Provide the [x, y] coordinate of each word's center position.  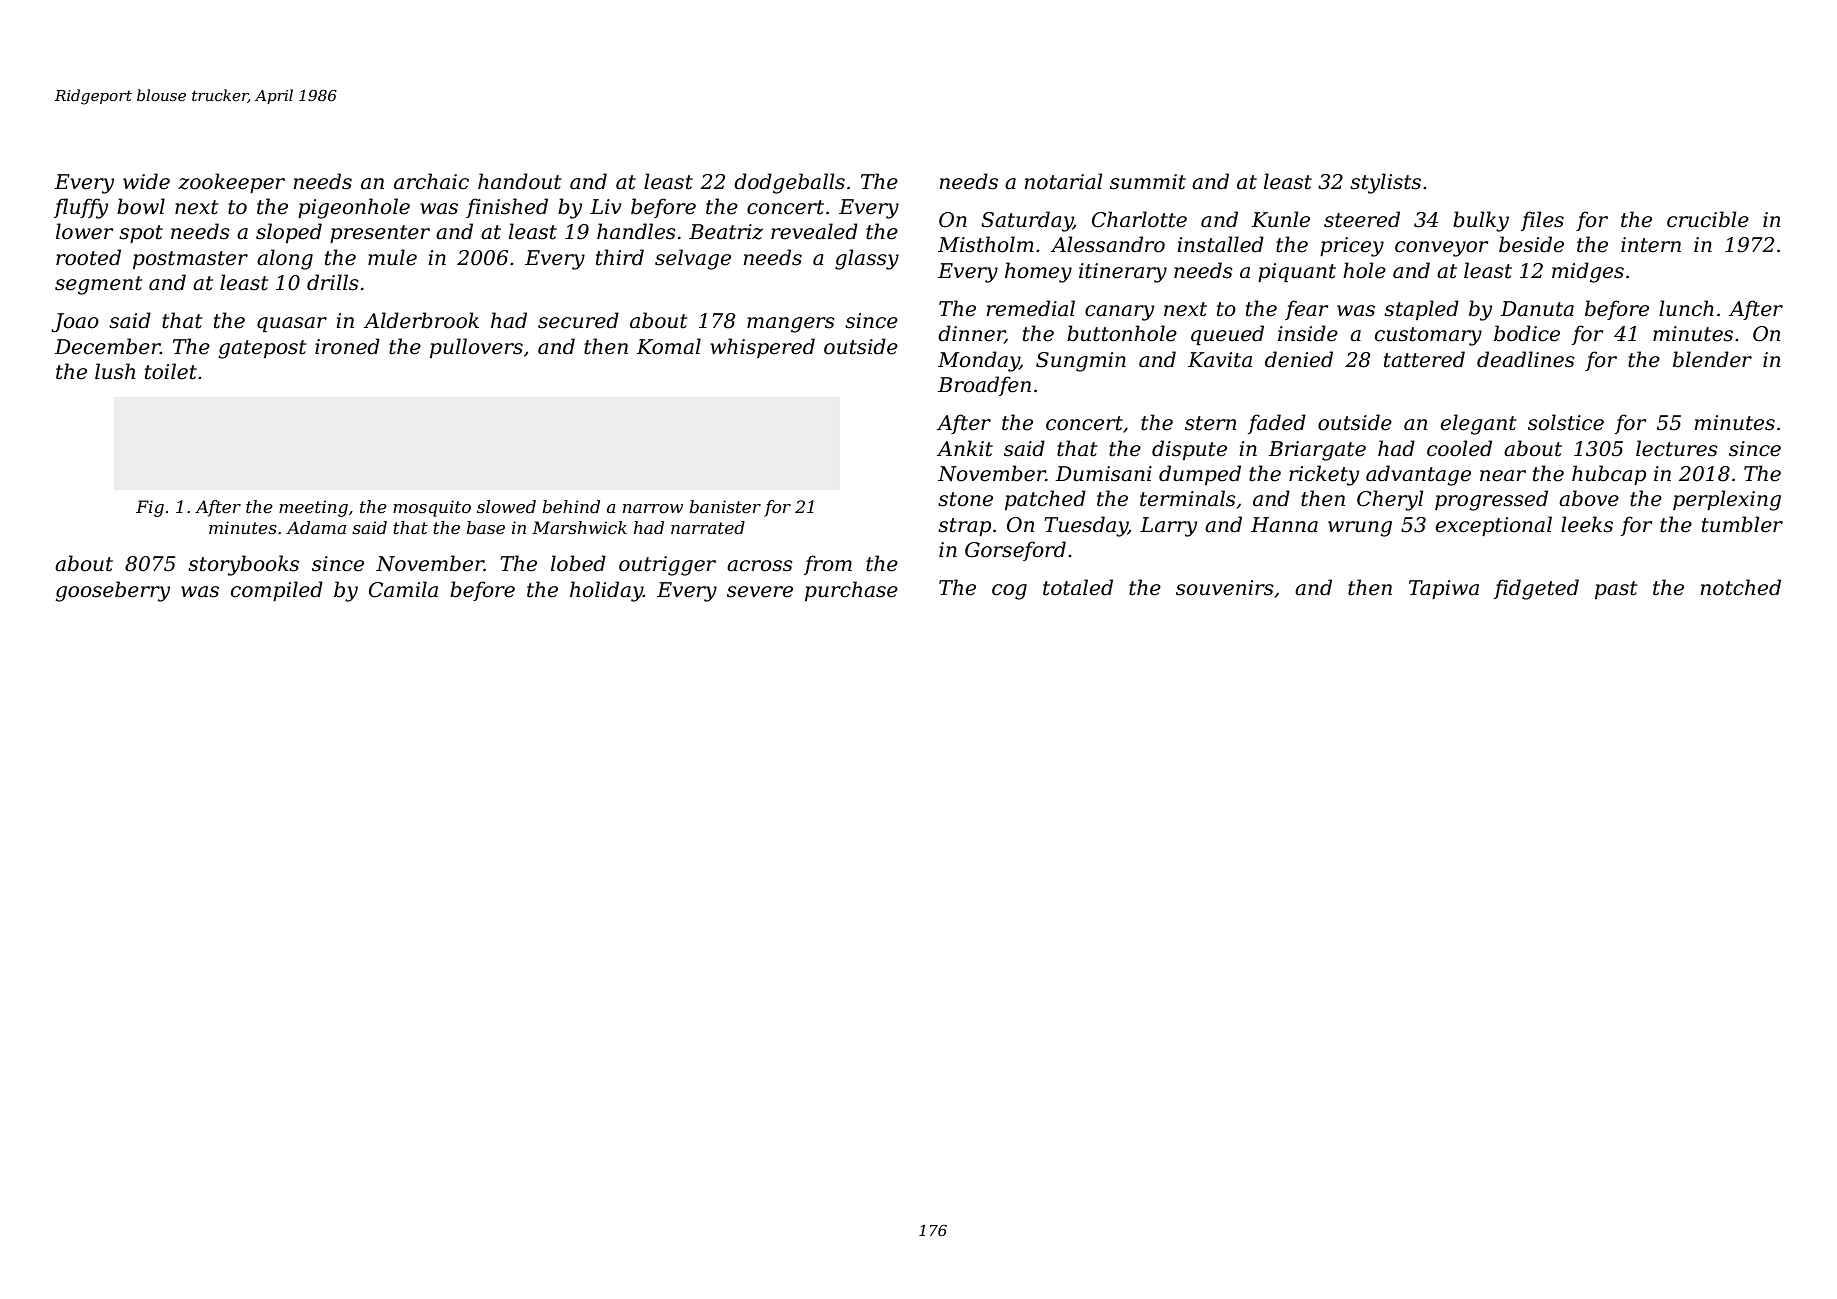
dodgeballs [789, 183]
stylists [1385, 183]
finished [507, 208]
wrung [1360, 529]
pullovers [476, 348]
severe [760, 592]
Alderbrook [421, 320]
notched [1741, 587]
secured [578, 320]
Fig [150, 508]
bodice [1527, 333]
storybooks [243, 565]
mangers [791, 325]
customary [1428, 336]
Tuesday [1086, 526]
